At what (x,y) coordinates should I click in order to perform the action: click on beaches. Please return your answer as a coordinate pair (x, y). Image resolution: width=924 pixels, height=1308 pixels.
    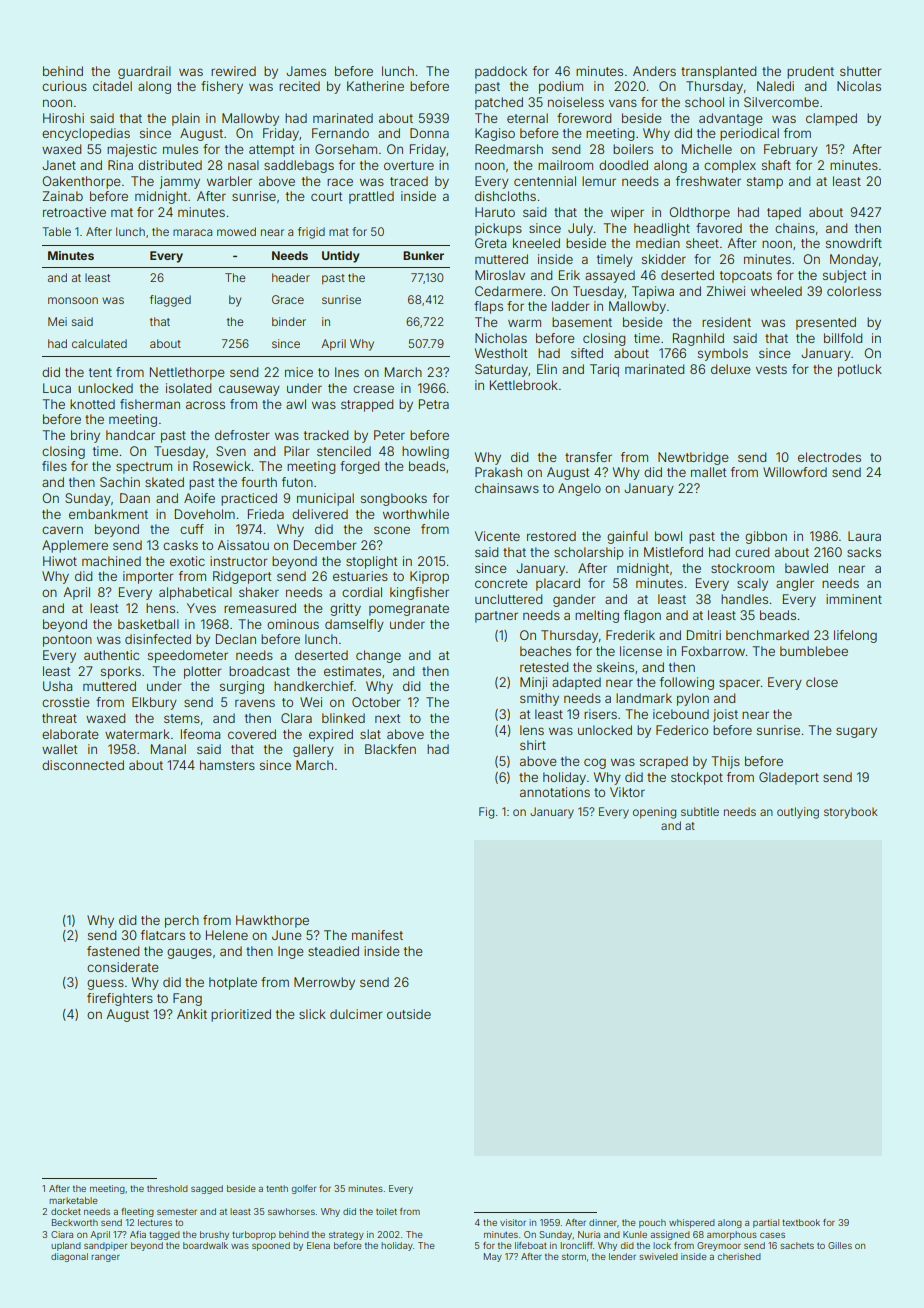
    Looking at the image, I should click on (545, 651).
